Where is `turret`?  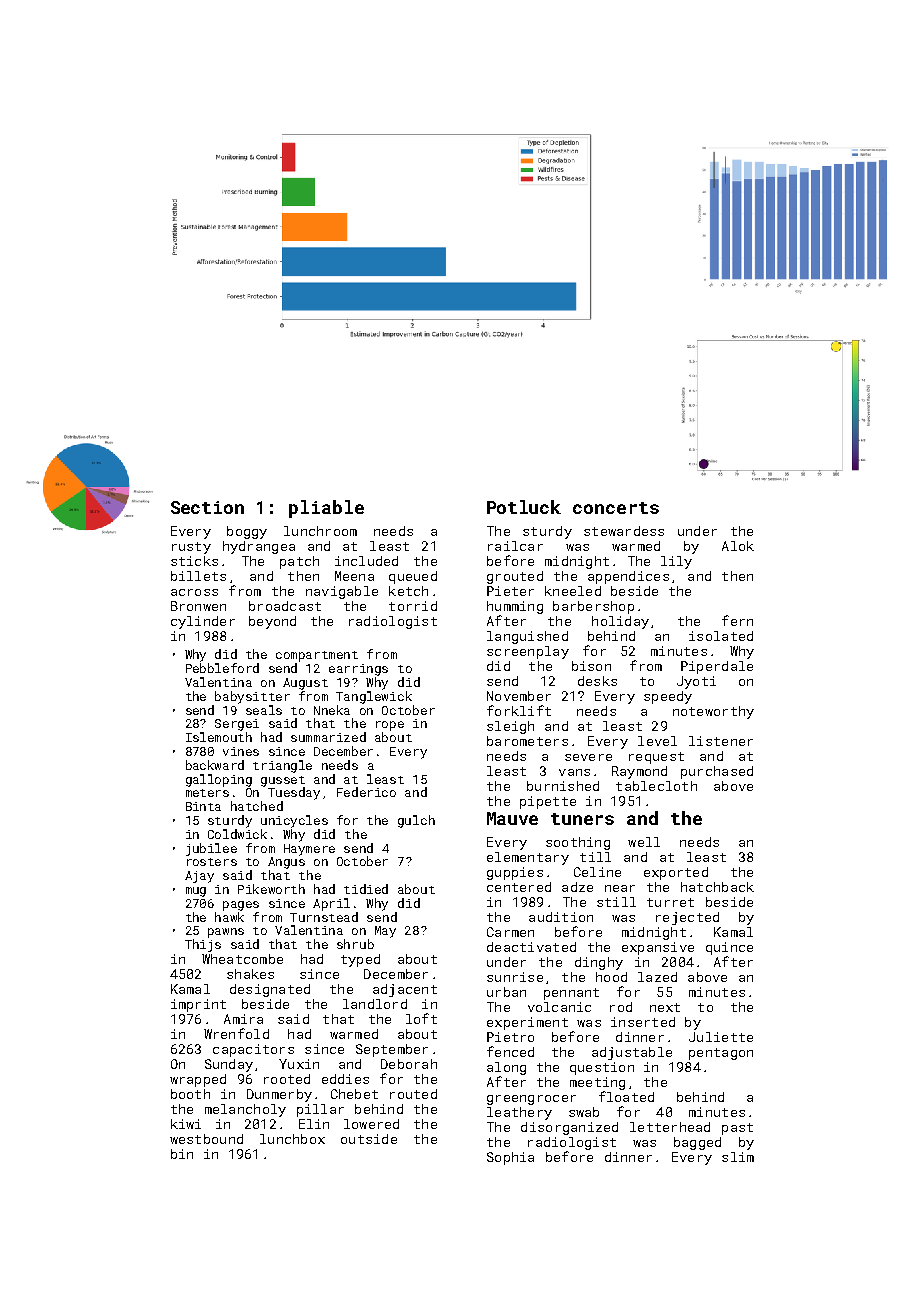 turret is located at coordinates (670, 902).
